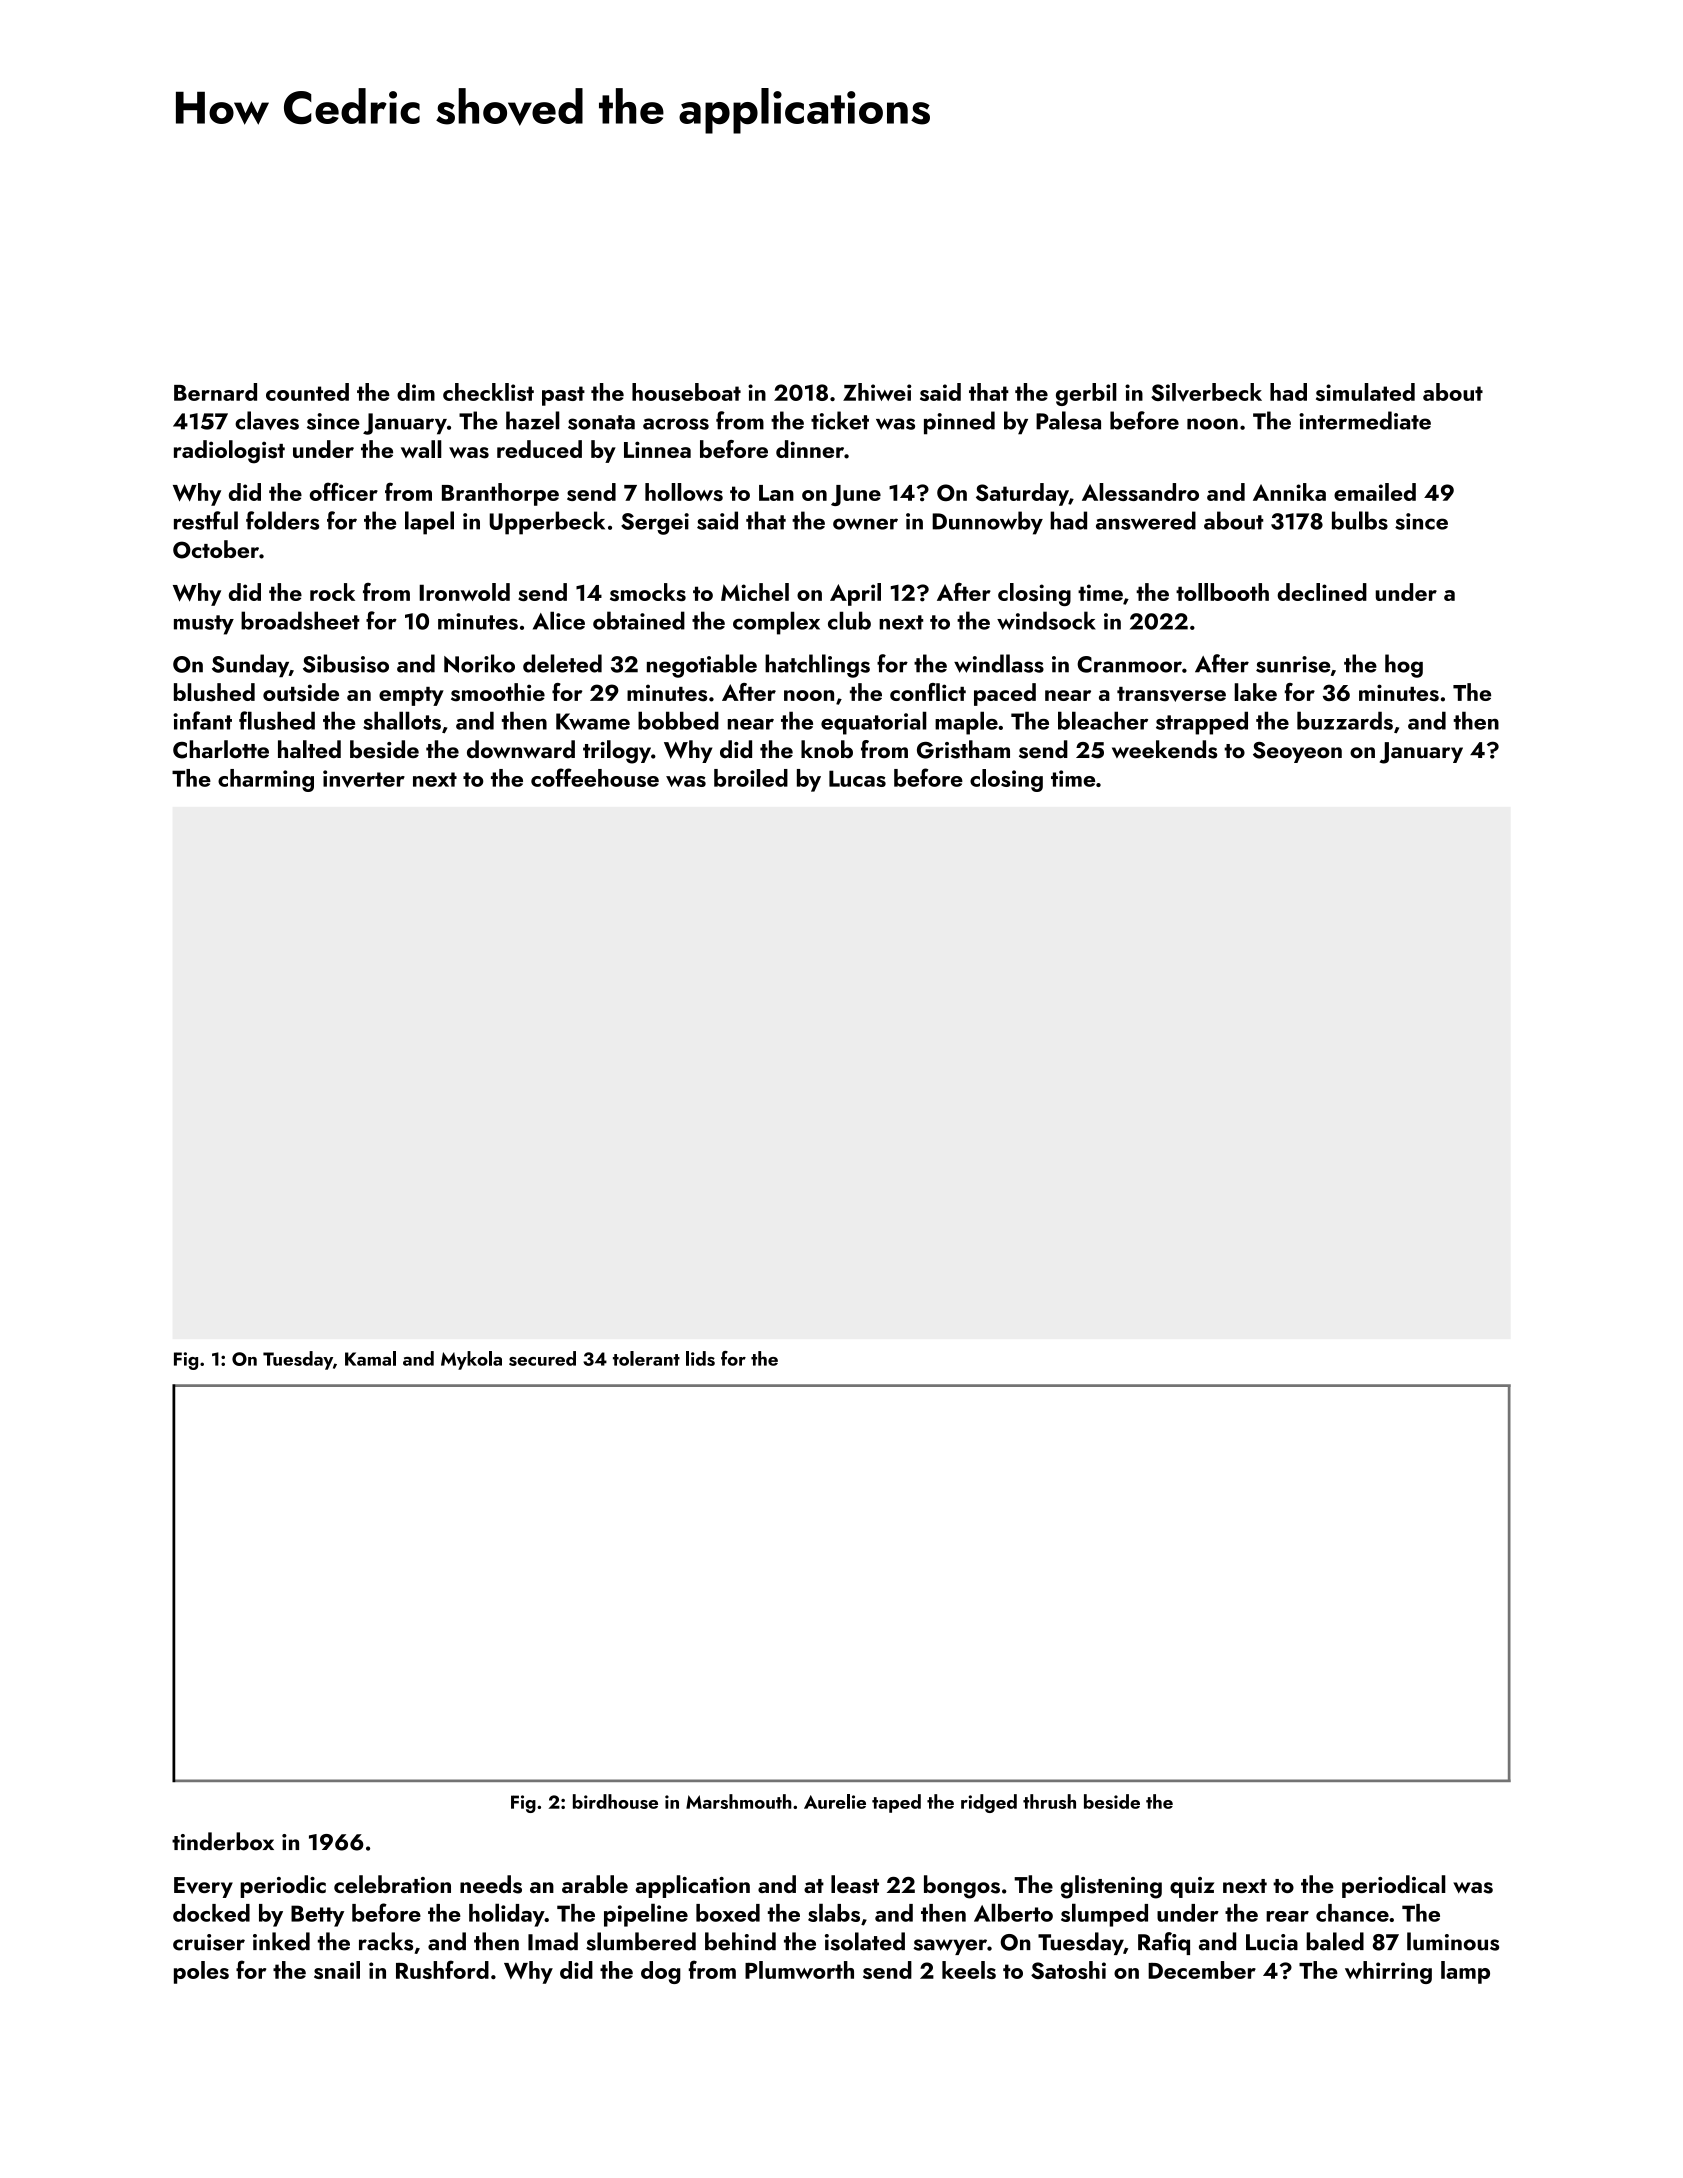 The width and height of the document is (1683, 2178). I want to click on Silverbeck, so click(1206, 392).
